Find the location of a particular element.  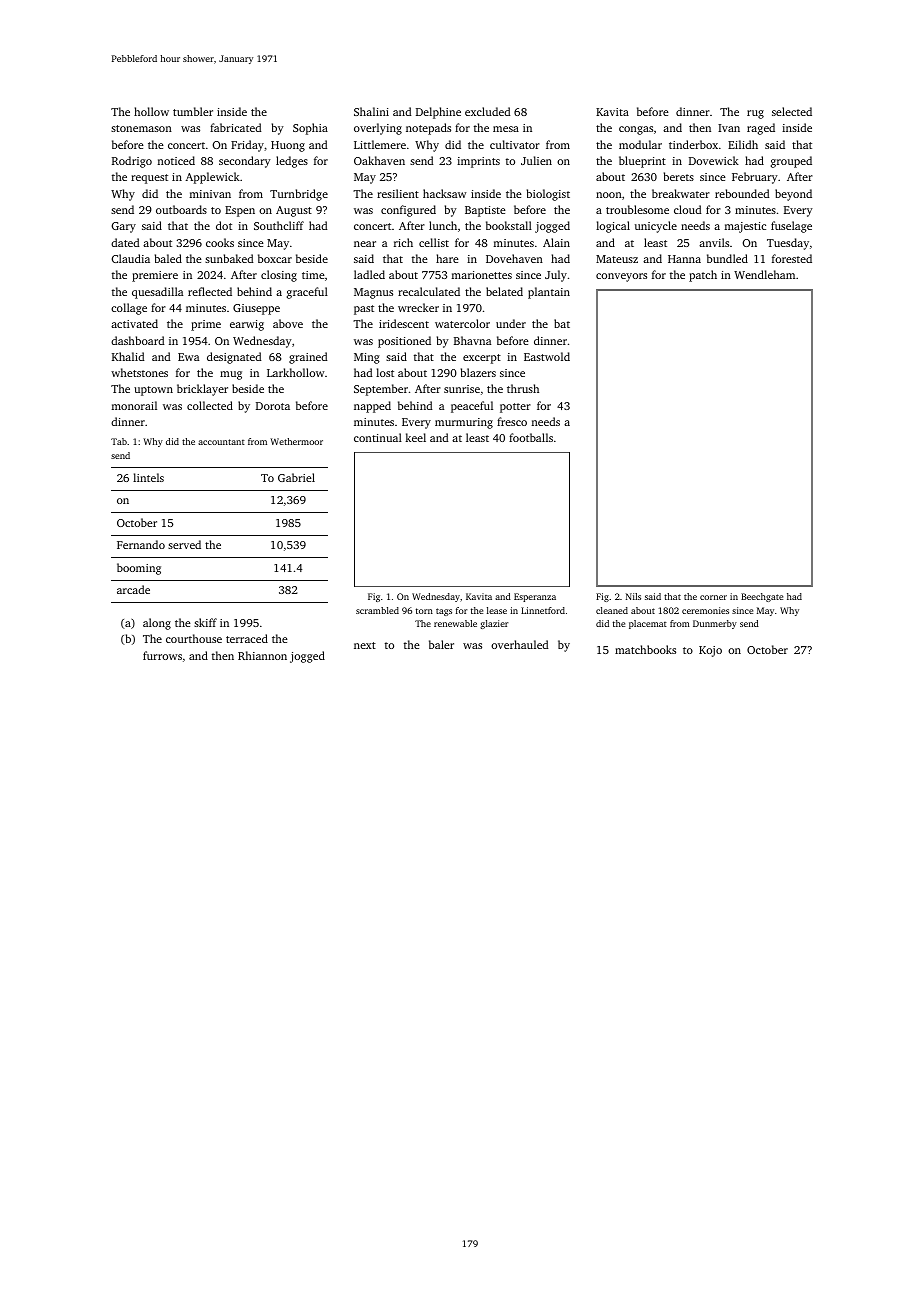

cloud is located at coordinates (687, 209).
